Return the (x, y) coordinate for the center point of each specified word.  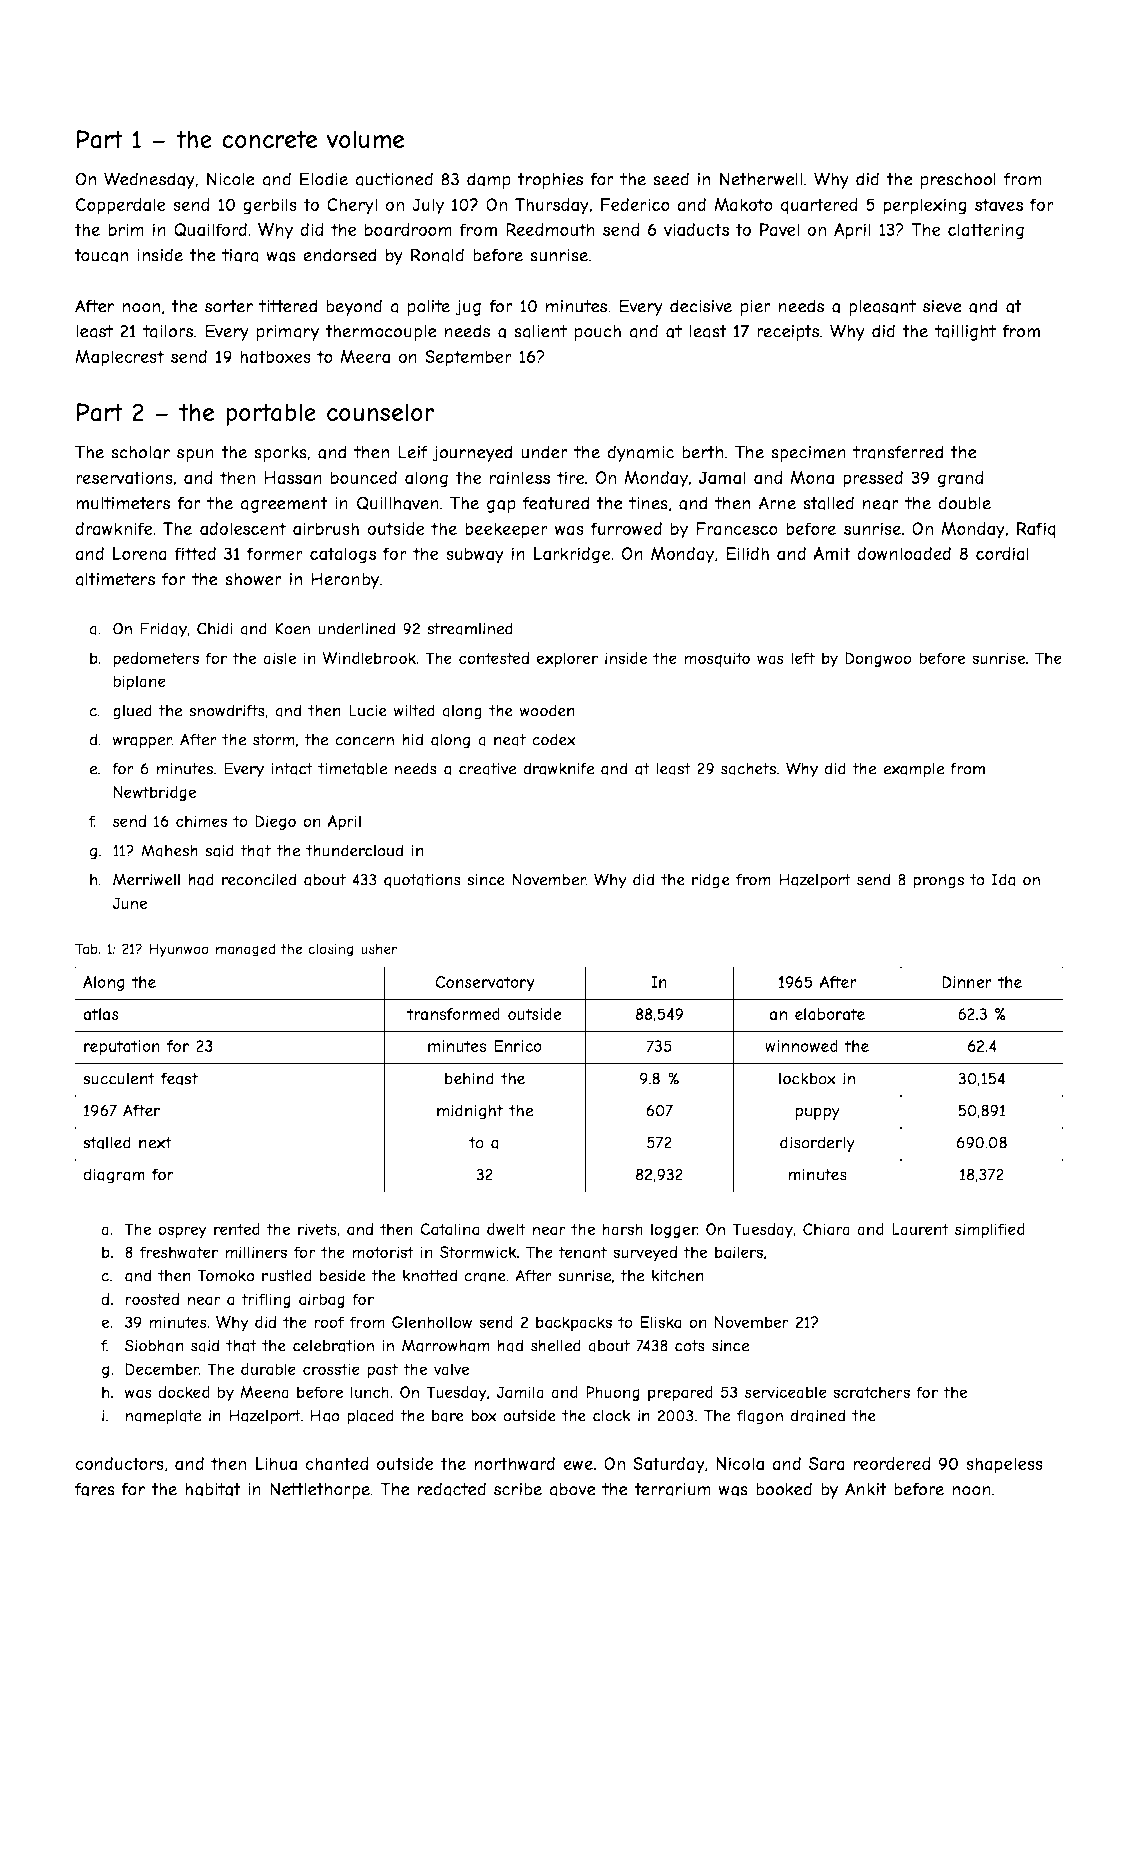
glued (132, 712)
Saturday (669, 1465)
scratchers (871, 1392)
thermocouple (381, 333)
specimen (808, 454)
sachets (748, 769)
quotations (422, 881)
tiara (240, 255)
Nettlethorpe (320, 1490)
